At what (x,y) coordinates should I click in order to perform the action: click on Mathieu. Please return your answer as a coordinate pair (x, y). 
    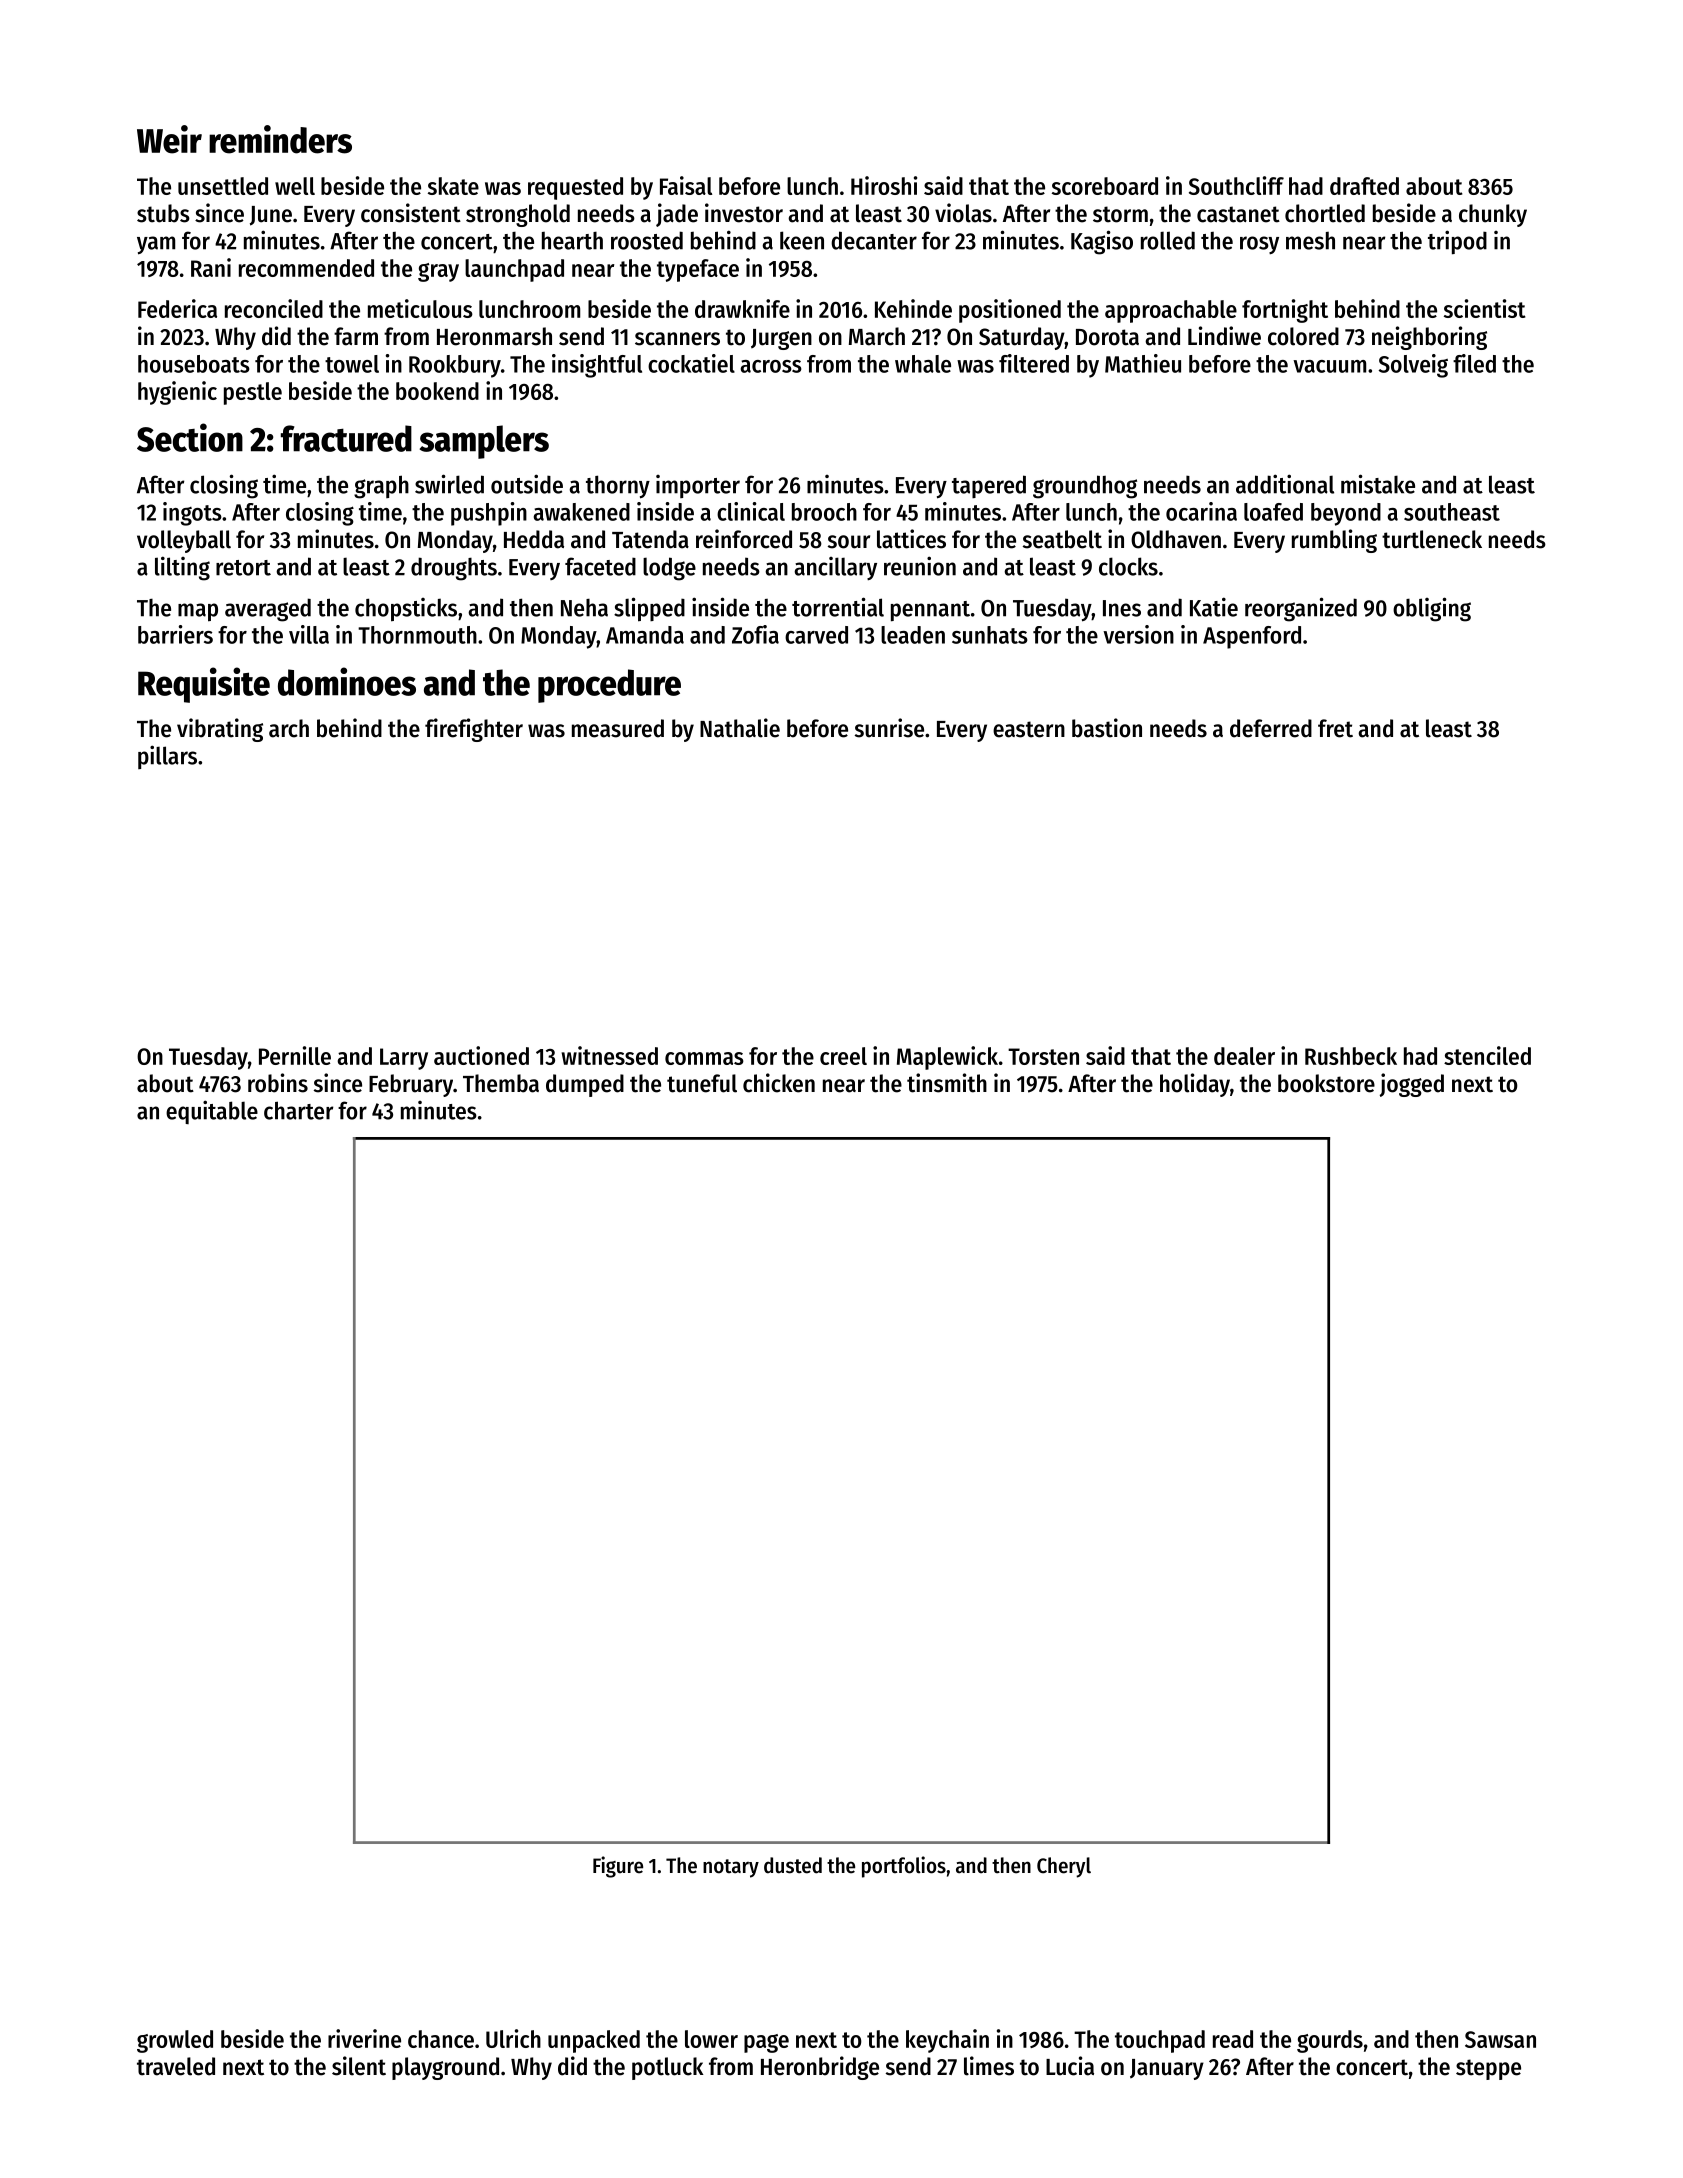
    Looking at the image, I should click on (1143, 363).
